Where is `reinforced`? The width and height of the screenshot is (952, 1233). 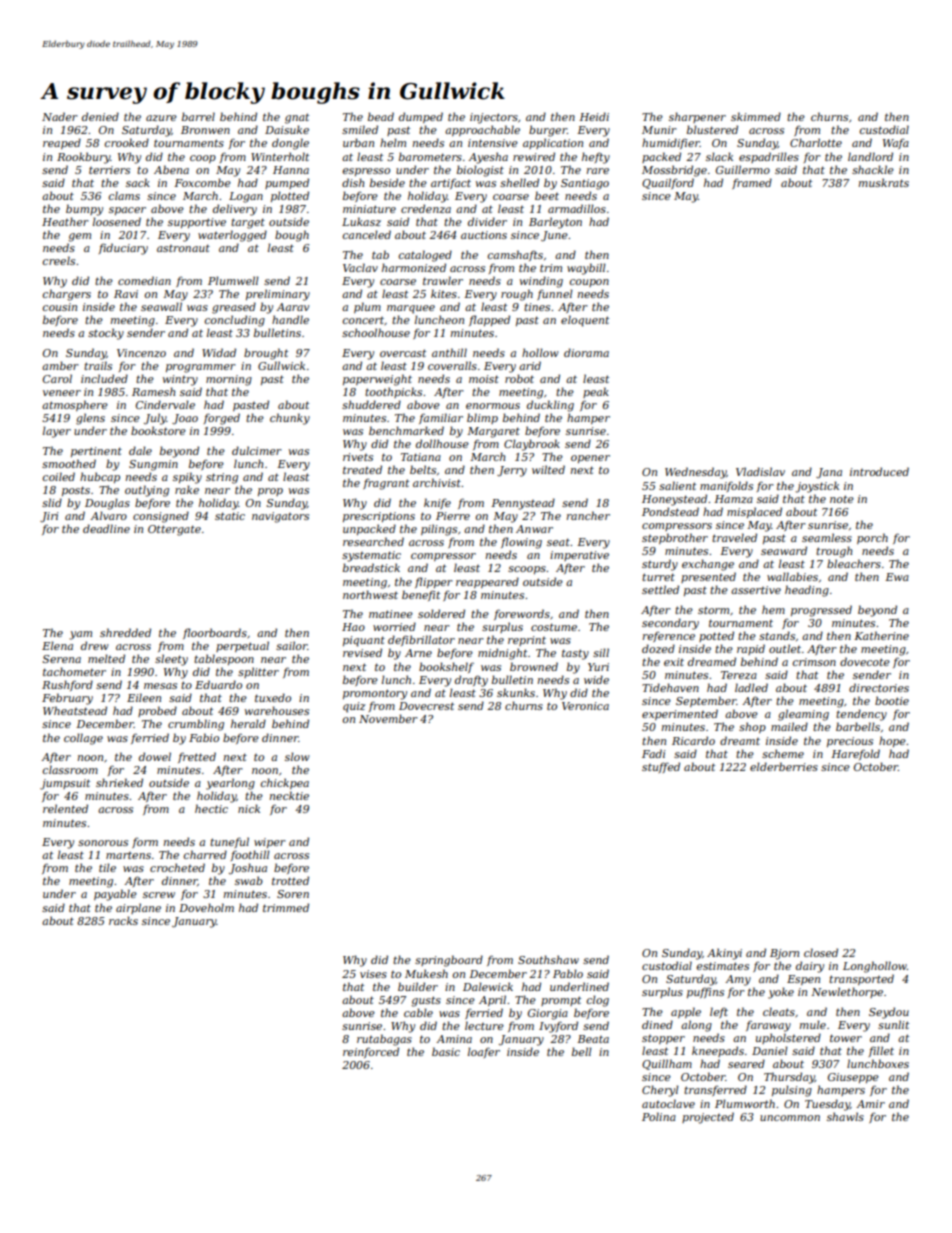
reinforced is located at coordinates (371, 1052).
